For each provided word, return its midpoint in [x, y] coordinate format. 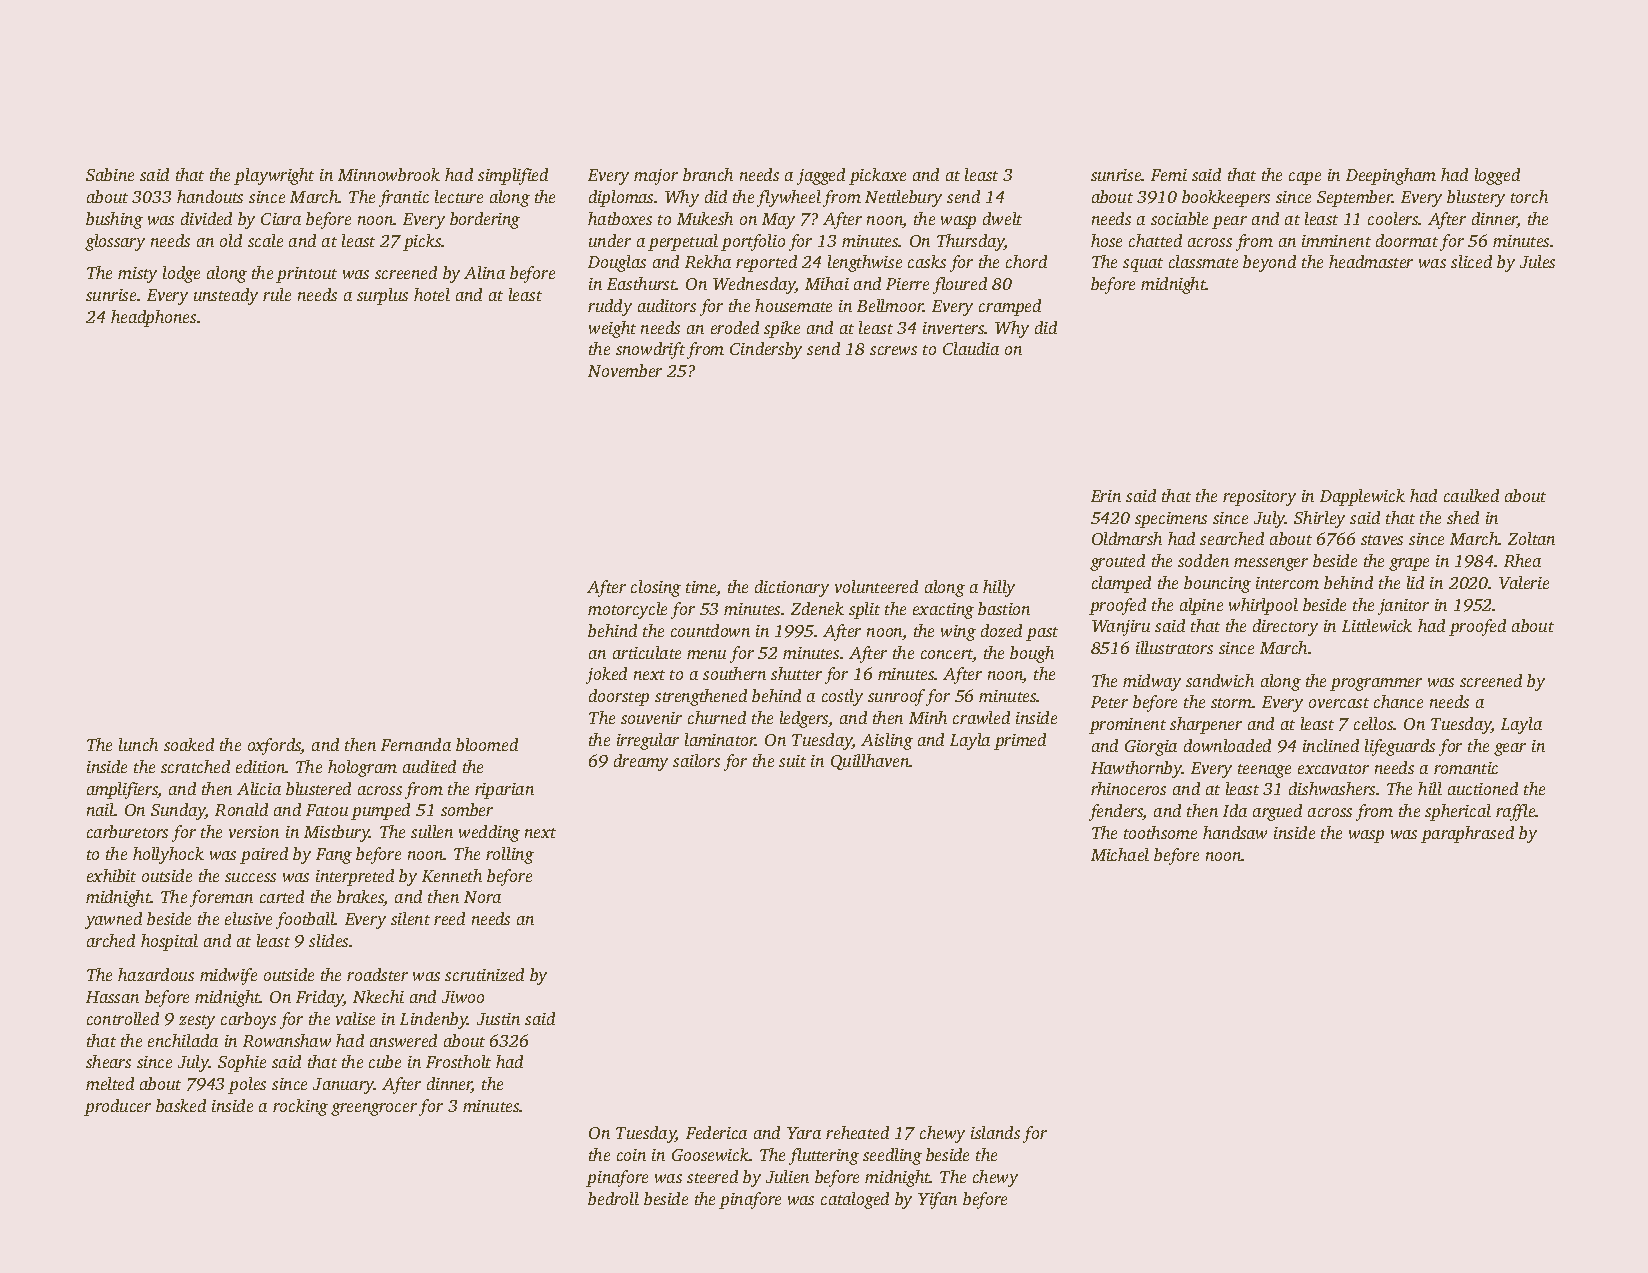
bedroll [613, 1198]
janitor [1403, 607]
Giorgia [1151, 748]
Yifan [937, 1200]
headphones [153, 318]
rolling [510, 855]
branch [708, 174]
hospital [169, 942]
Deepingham [1391, 176]
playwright [274, 176]
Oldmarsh [1127, 538]
